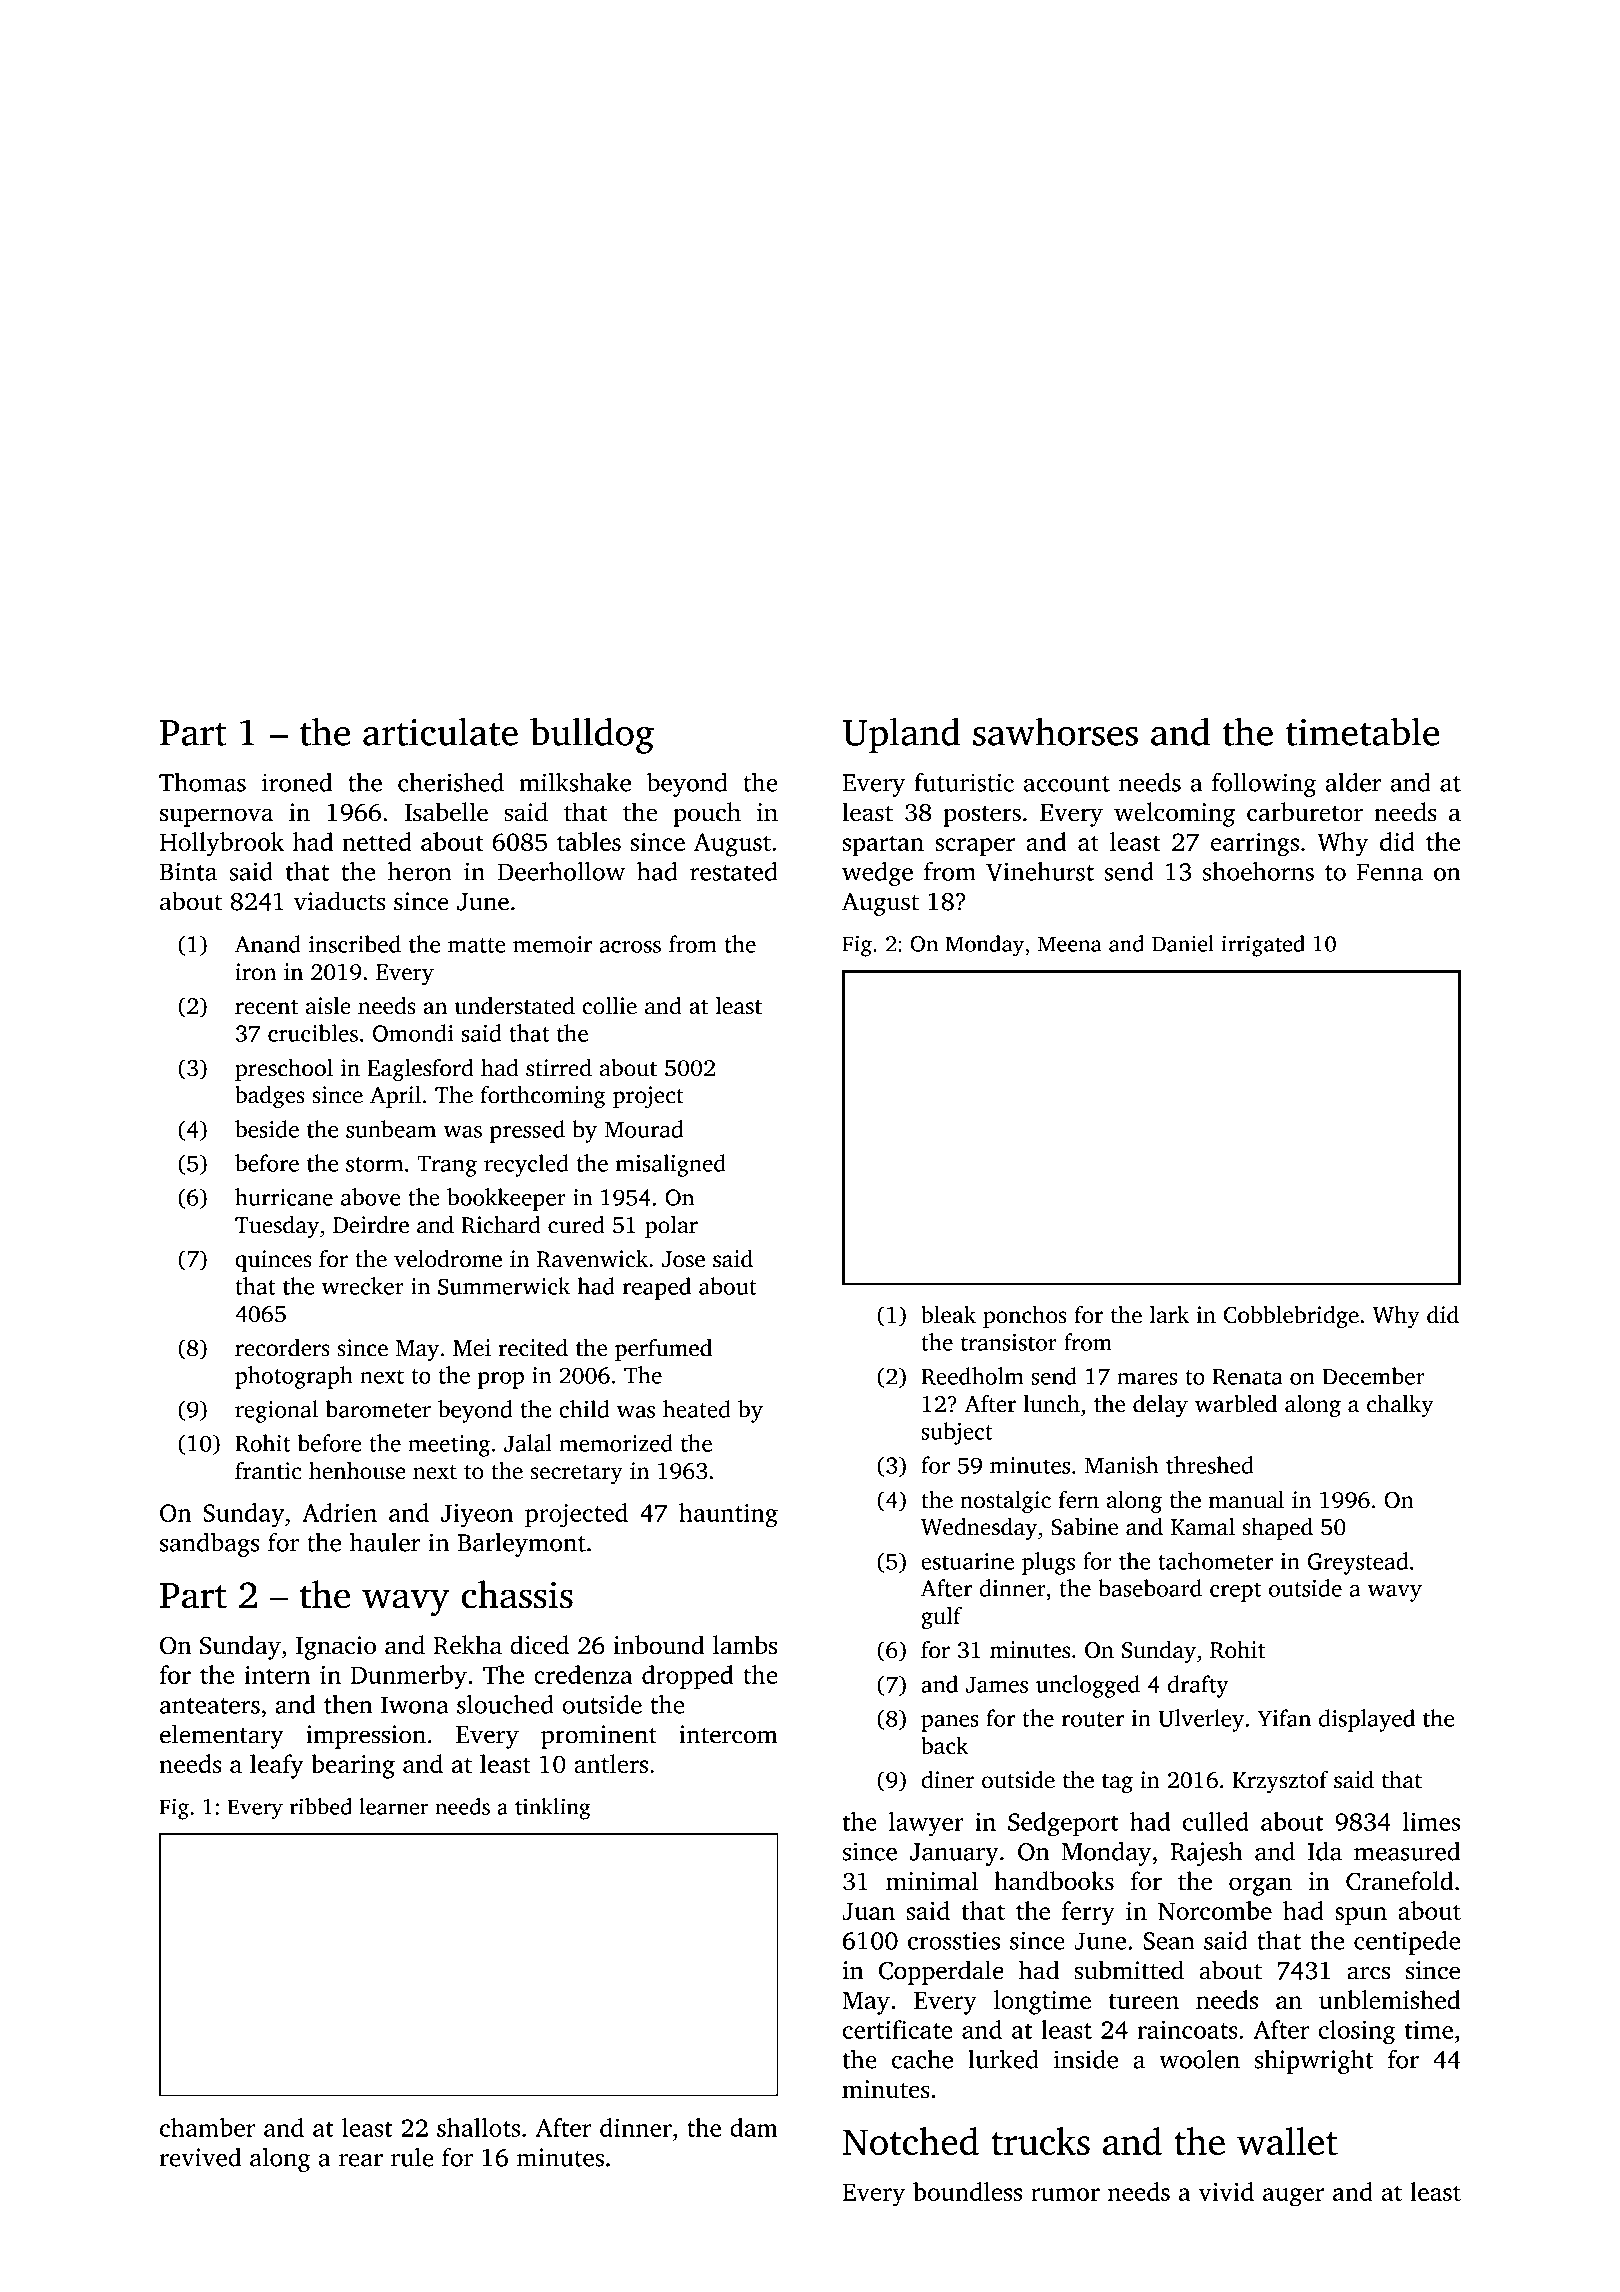  I want to click on rear, so click(360, 2160).
